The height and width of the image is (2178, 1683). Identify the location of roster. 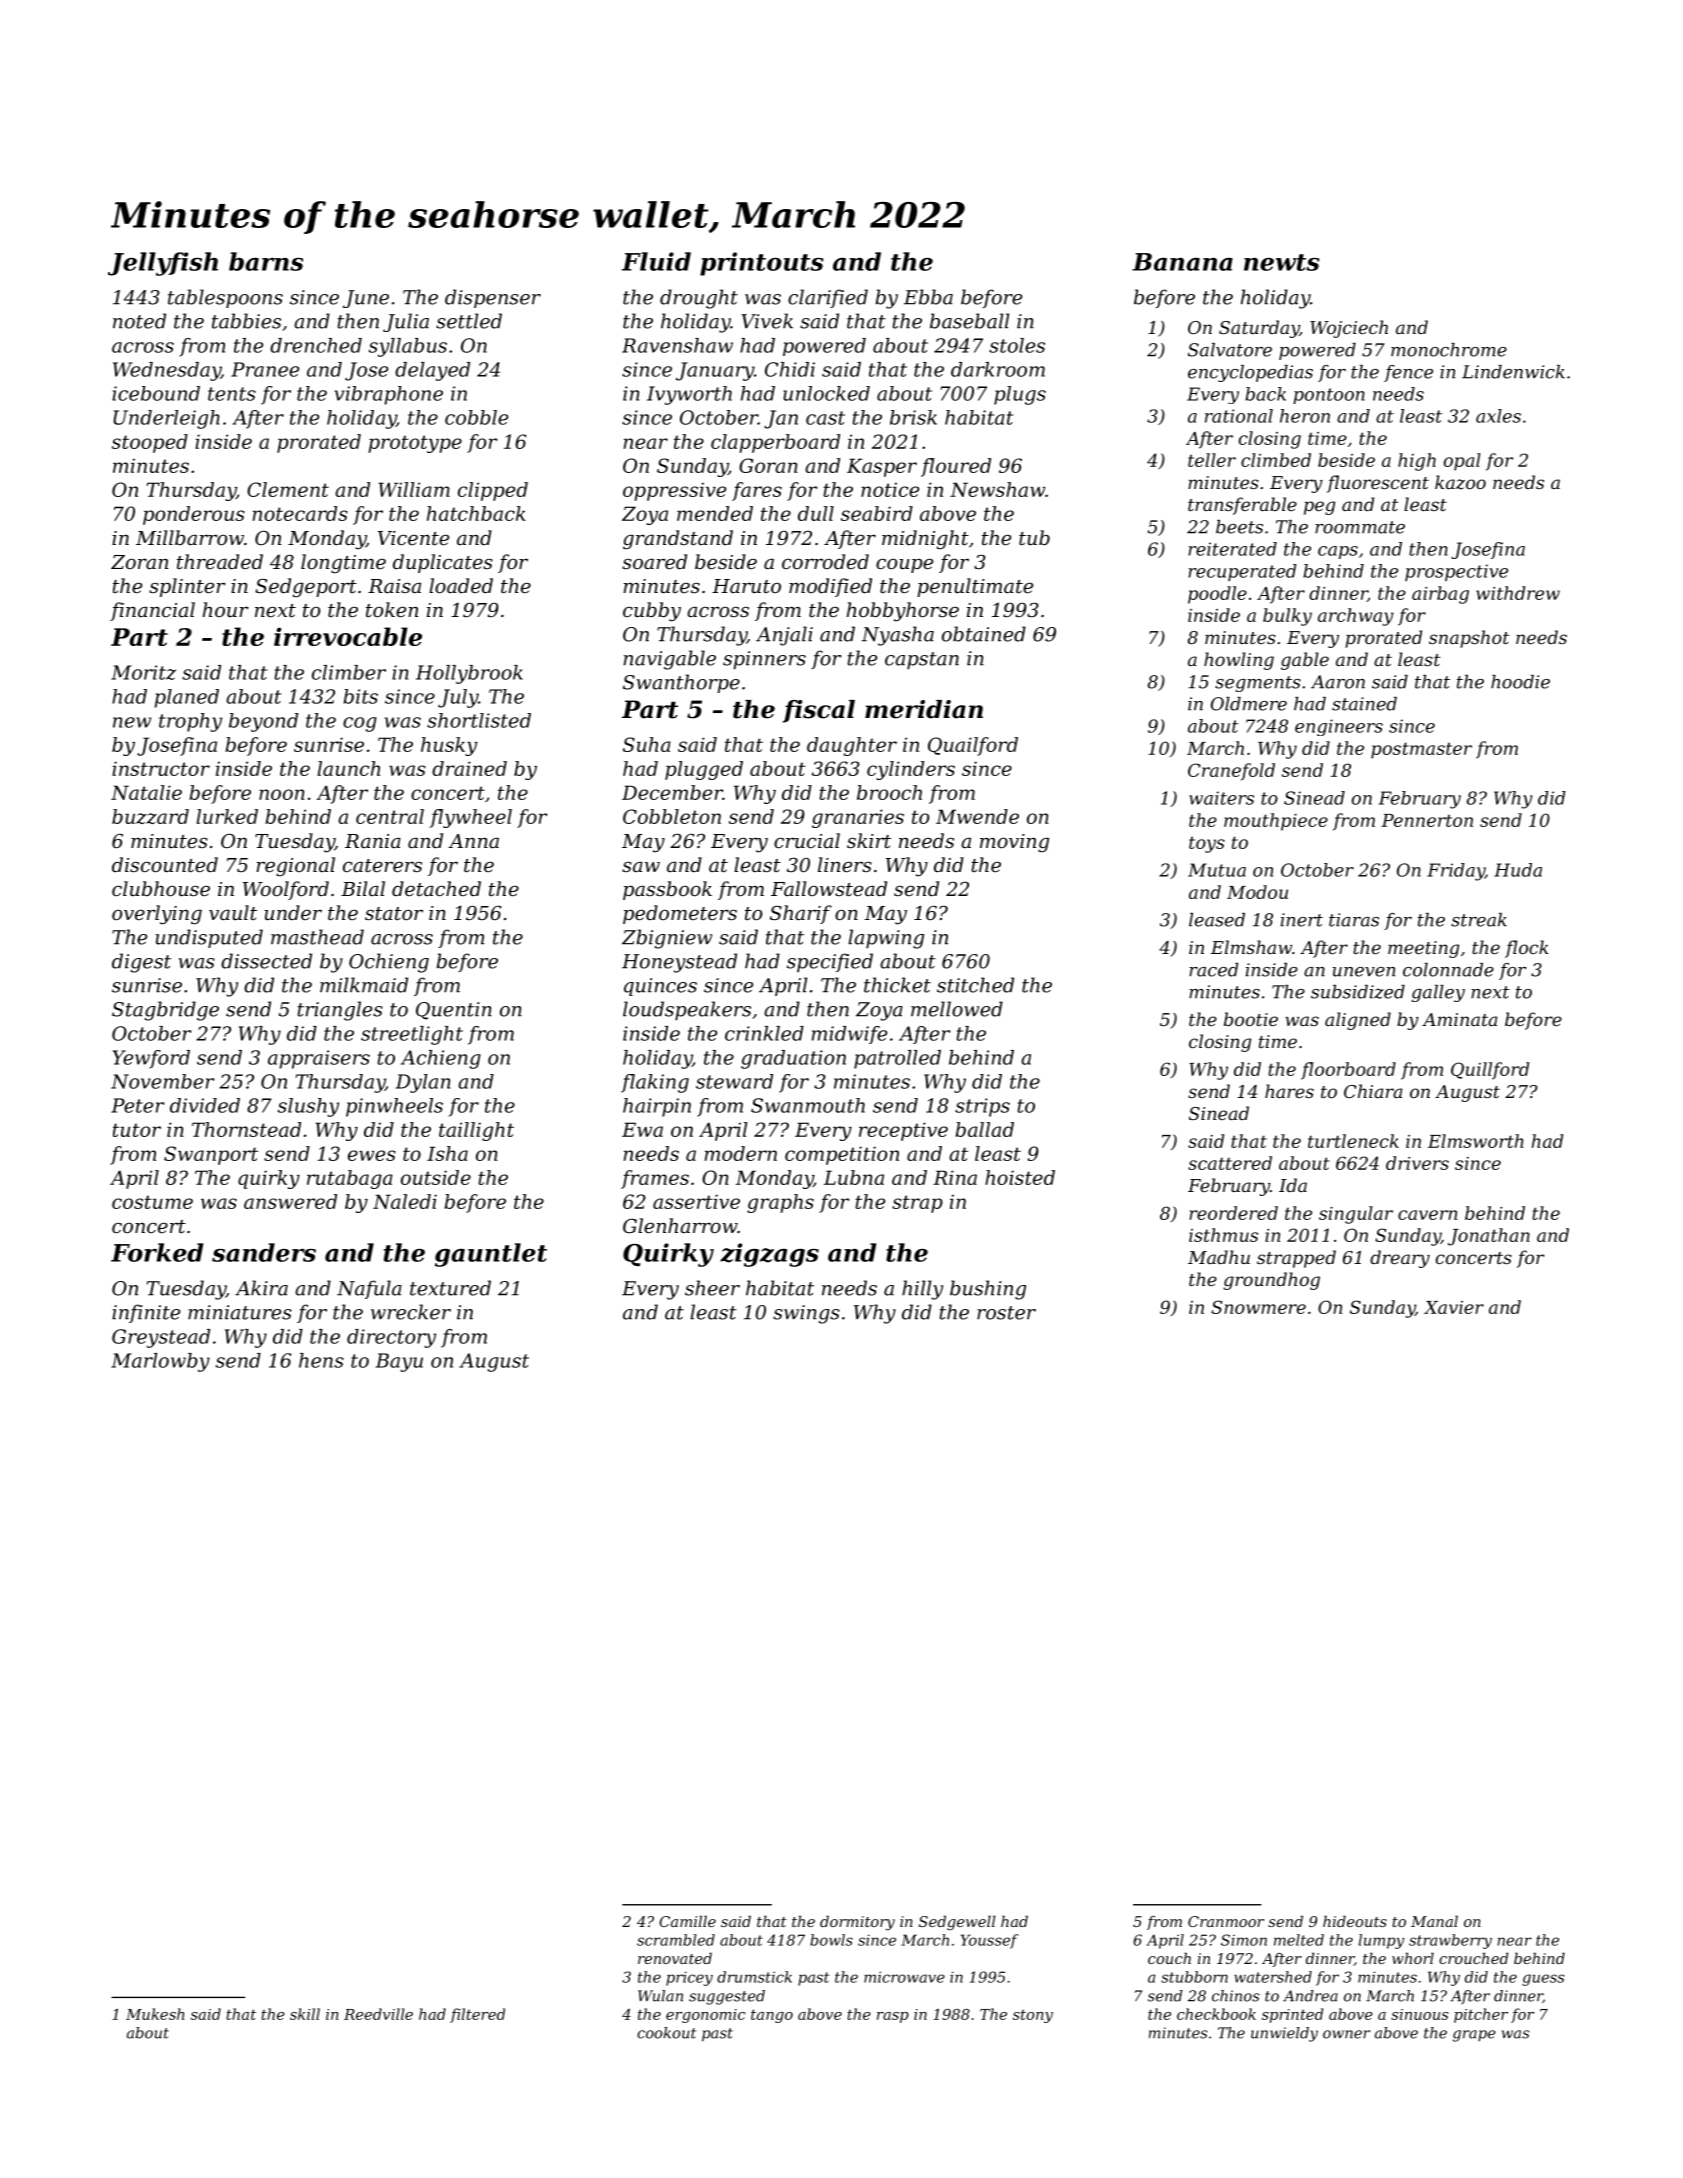
(1006, 1313).
